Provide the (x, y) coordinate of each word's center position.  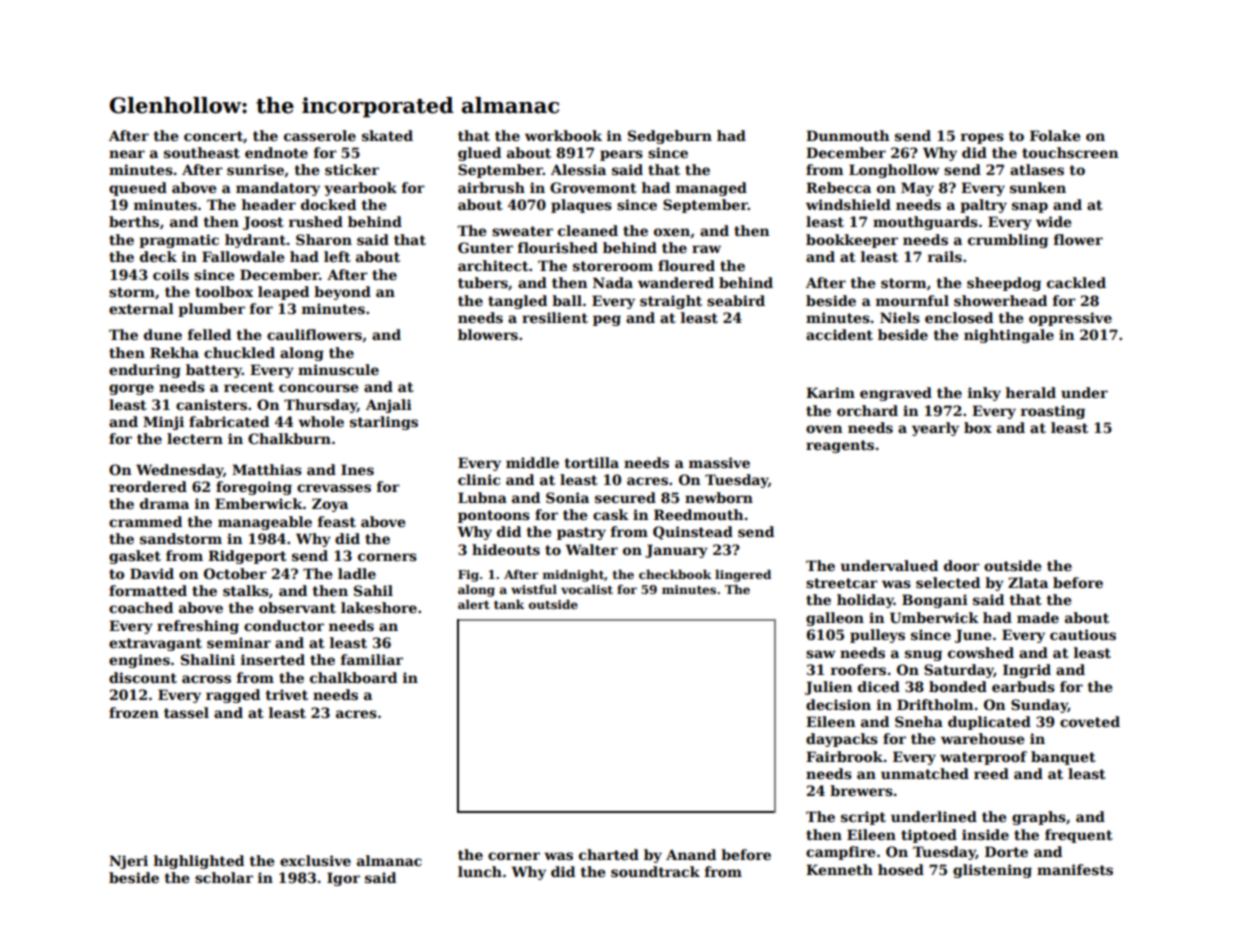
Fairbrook (844, 756)
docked (328, 204)
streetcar (842, 583)
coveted (1090, 721)
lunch (480, 871)
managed (711, 189)
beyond (342, 293)
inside (985, 834)
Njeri (128, 862)
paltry (983, 206)
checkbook (675, 574)
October (235, 573)
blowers (488, 334)
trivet (286, 694)
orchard (867, 410)
